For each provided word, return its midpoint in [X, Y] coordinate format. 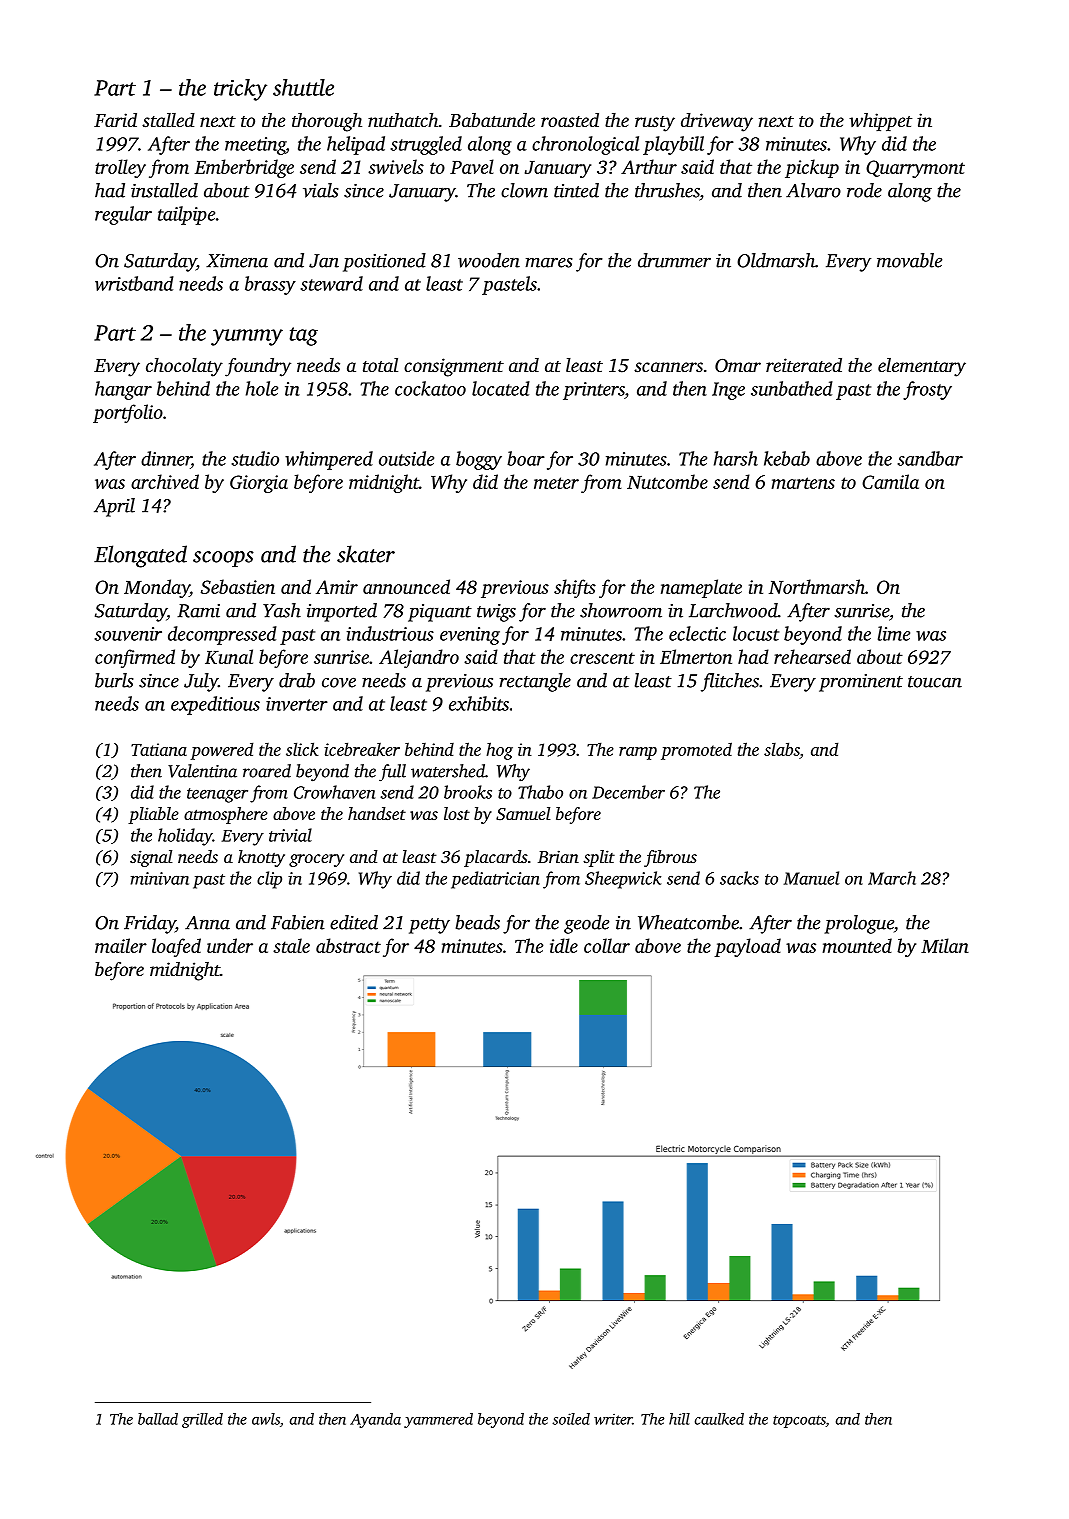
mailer [121, 945]
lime [894, 633]
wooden [489, 260]
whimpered [329, 460]
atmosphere [226, 815]
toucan [935, 682]
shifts [575, 588]
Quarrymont [915, 169]
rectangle [535, 682]
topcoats [799, 1421]
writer [613, 1419]
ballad [158, 1419]
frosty [927, 390]
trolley [120, 168]
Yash [282, 610]
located [501, 388]
